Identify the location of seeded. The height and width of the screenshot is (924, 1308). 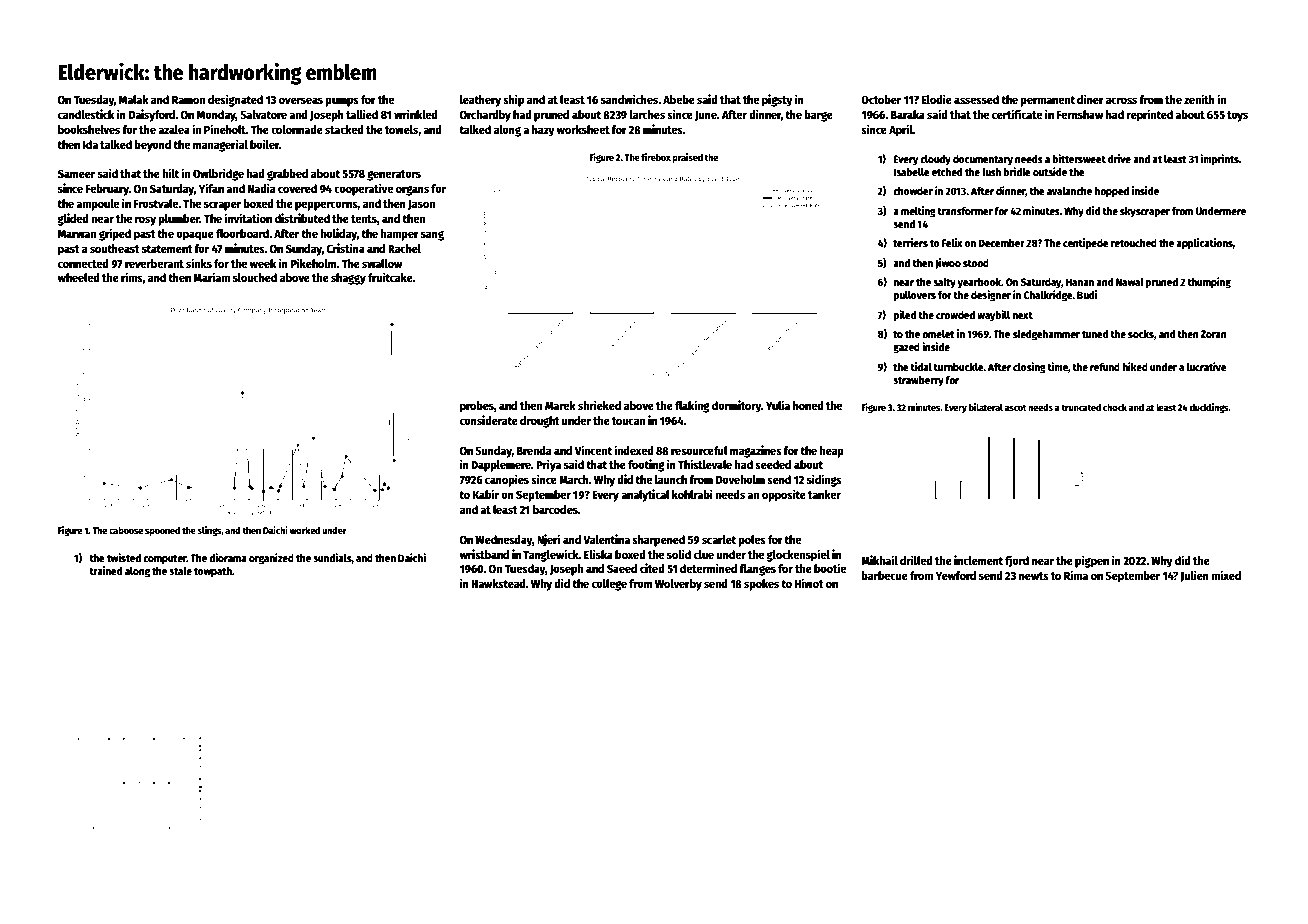
(773, 464).
